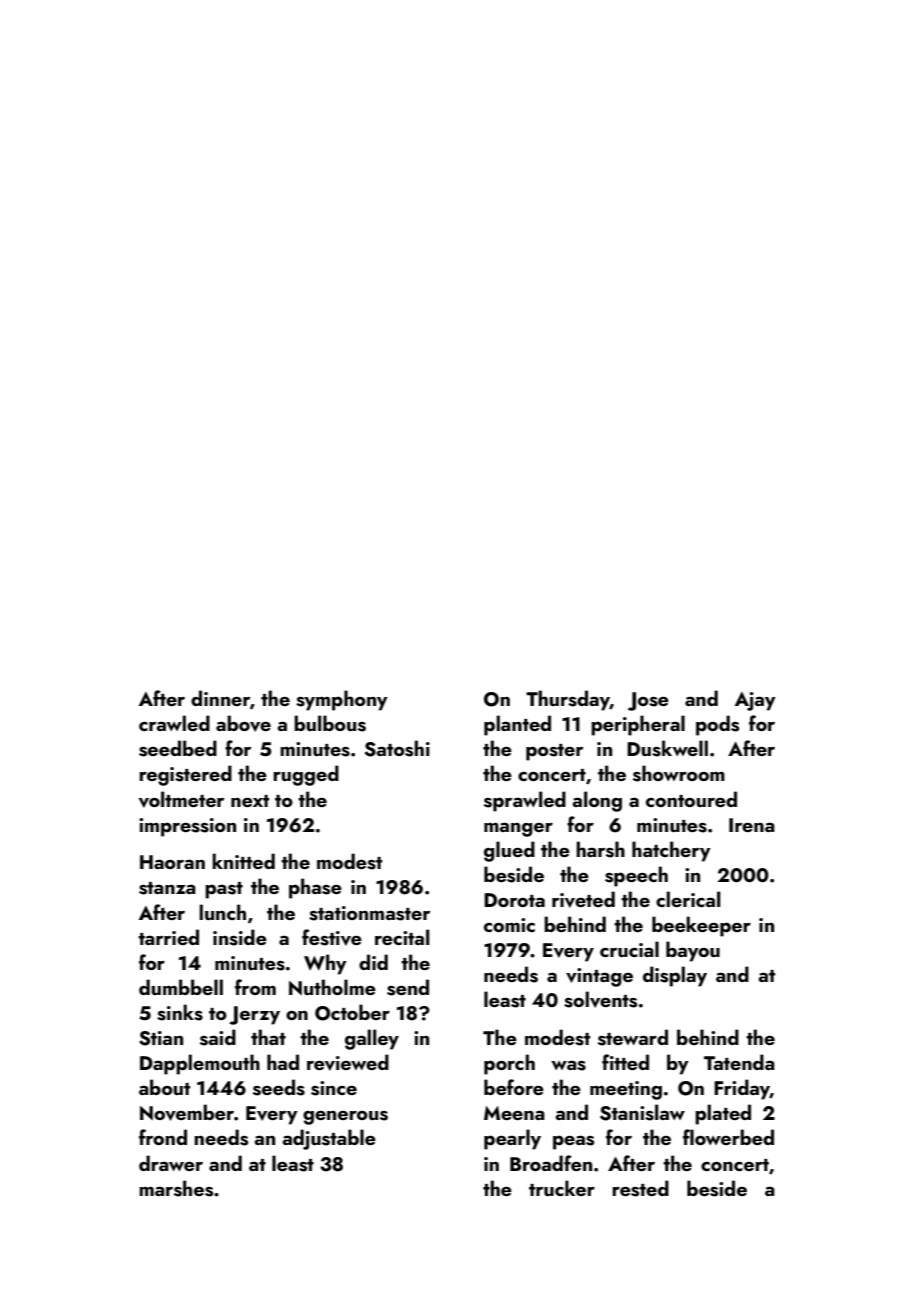  What do you see at coordinates (176, 1188) in the image?
I see `marshes` at bounding box center [176, 1188].
